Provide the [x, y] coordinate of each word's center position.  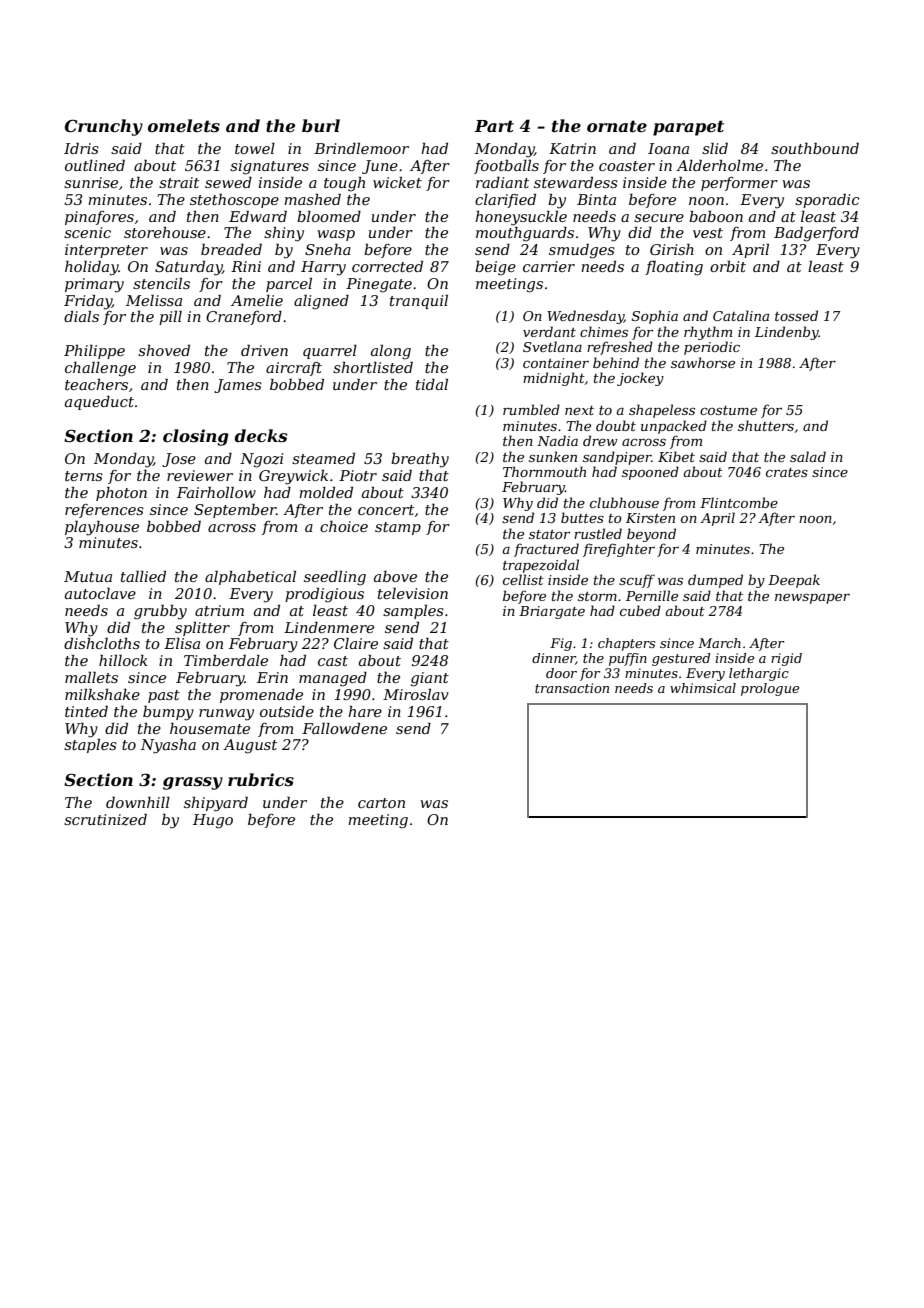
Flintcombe [739, 502]
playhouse [102, 528]
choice [344, 526]
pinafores [99, 218]
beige [495, 268]
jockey [640, 379]
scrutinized [105, 819]
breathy [420, 460]
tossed [796, 315]
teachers [96, 384]
